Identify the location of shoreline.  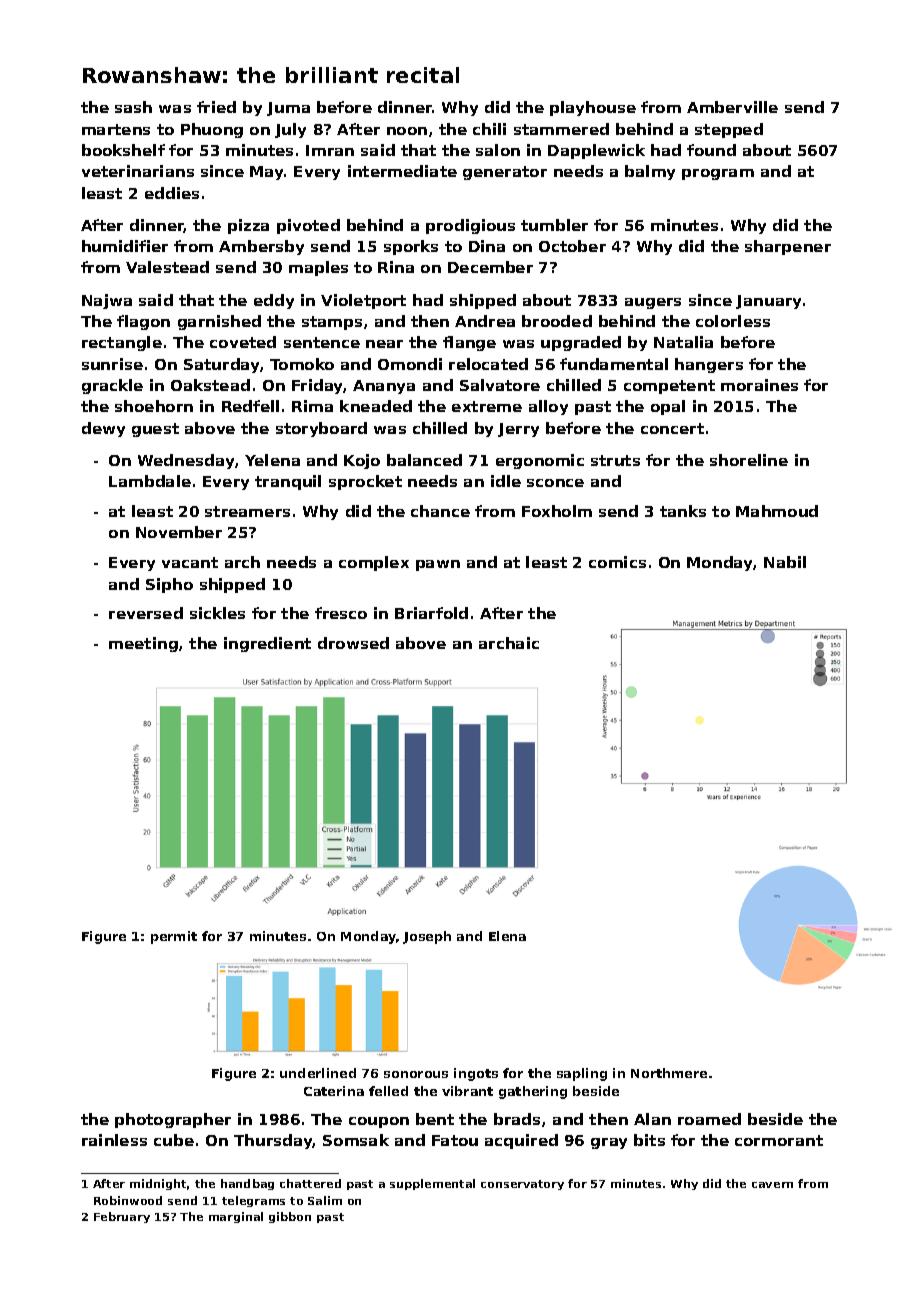
(749, 460).
